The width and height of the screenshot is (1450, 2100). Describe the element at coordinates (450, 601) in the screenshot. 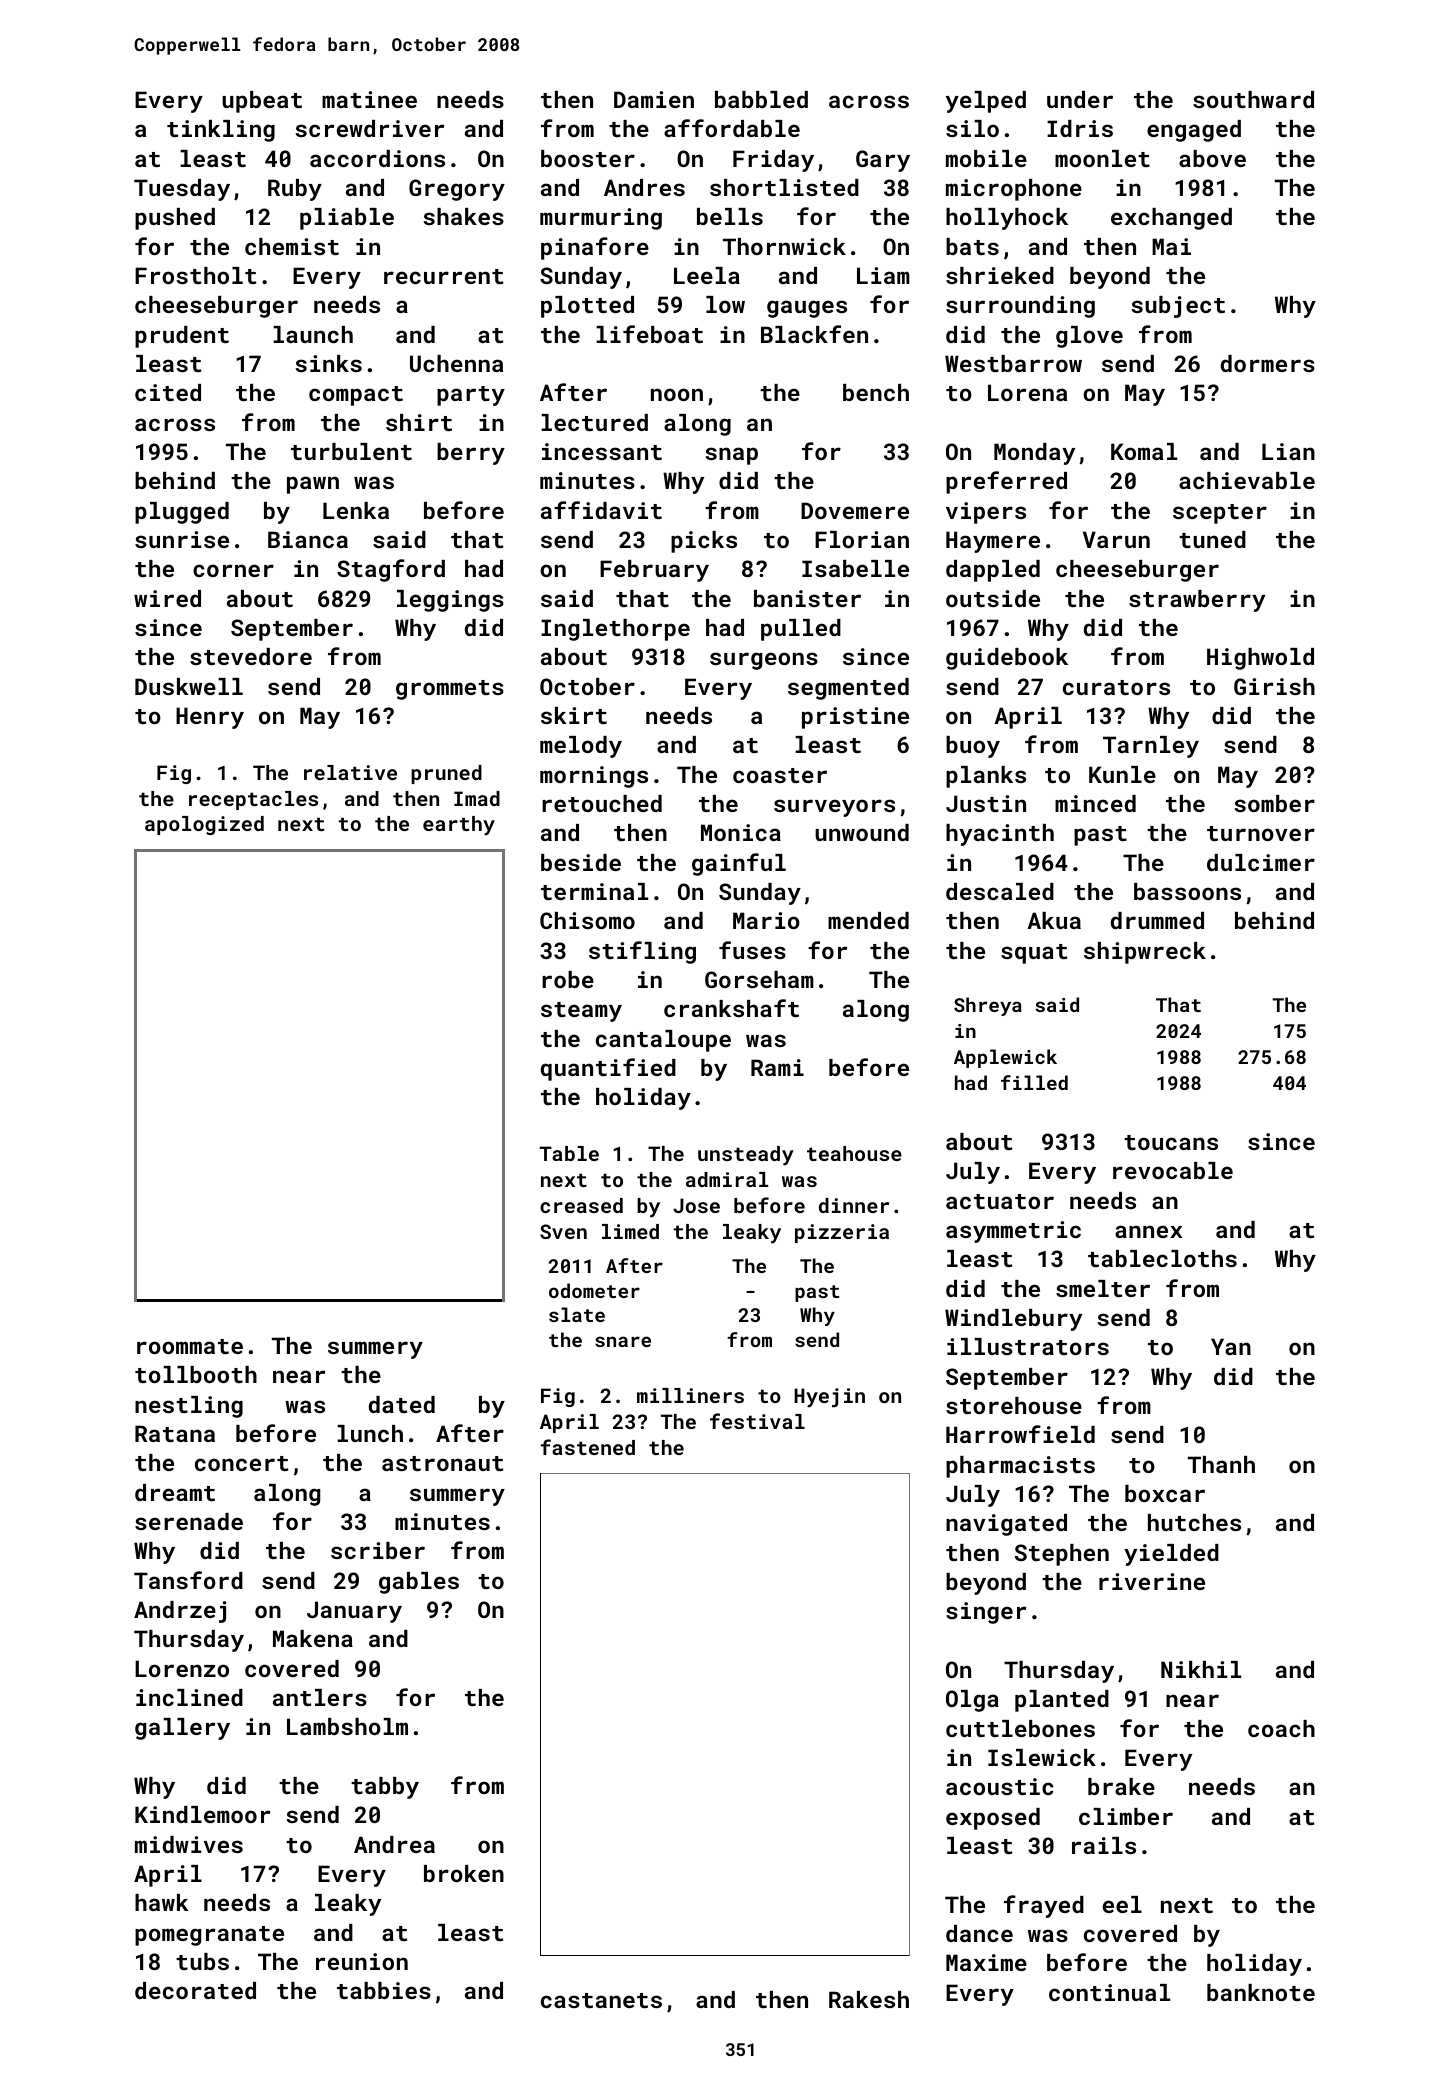

I see `leggings` at that location.
